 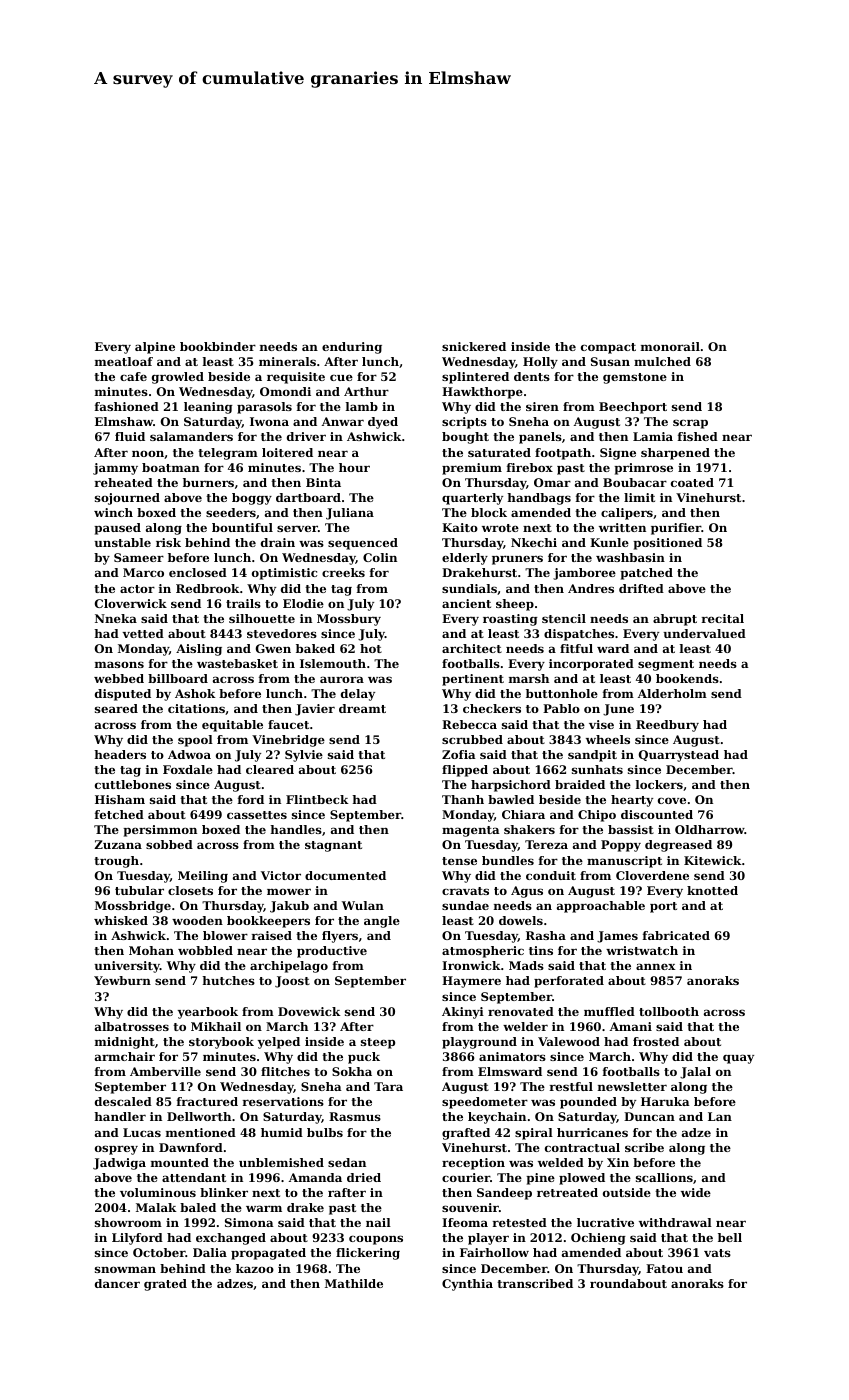 What do you see at coordinates (123, 1101) in the screenshot?
I see `descaled` at bounding box center [123, 1101].
